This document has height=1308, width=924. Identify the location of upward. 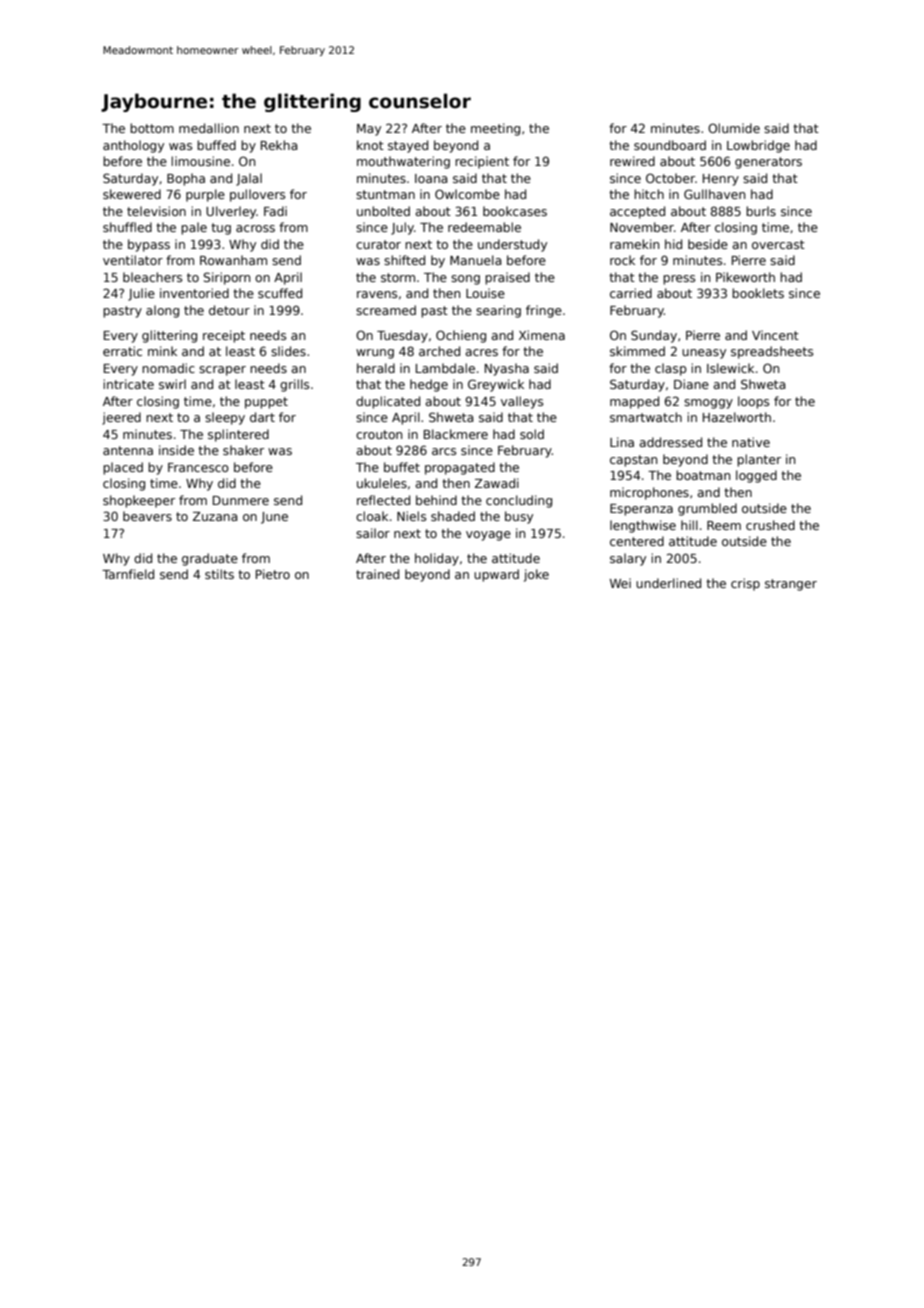
(496, 575).
